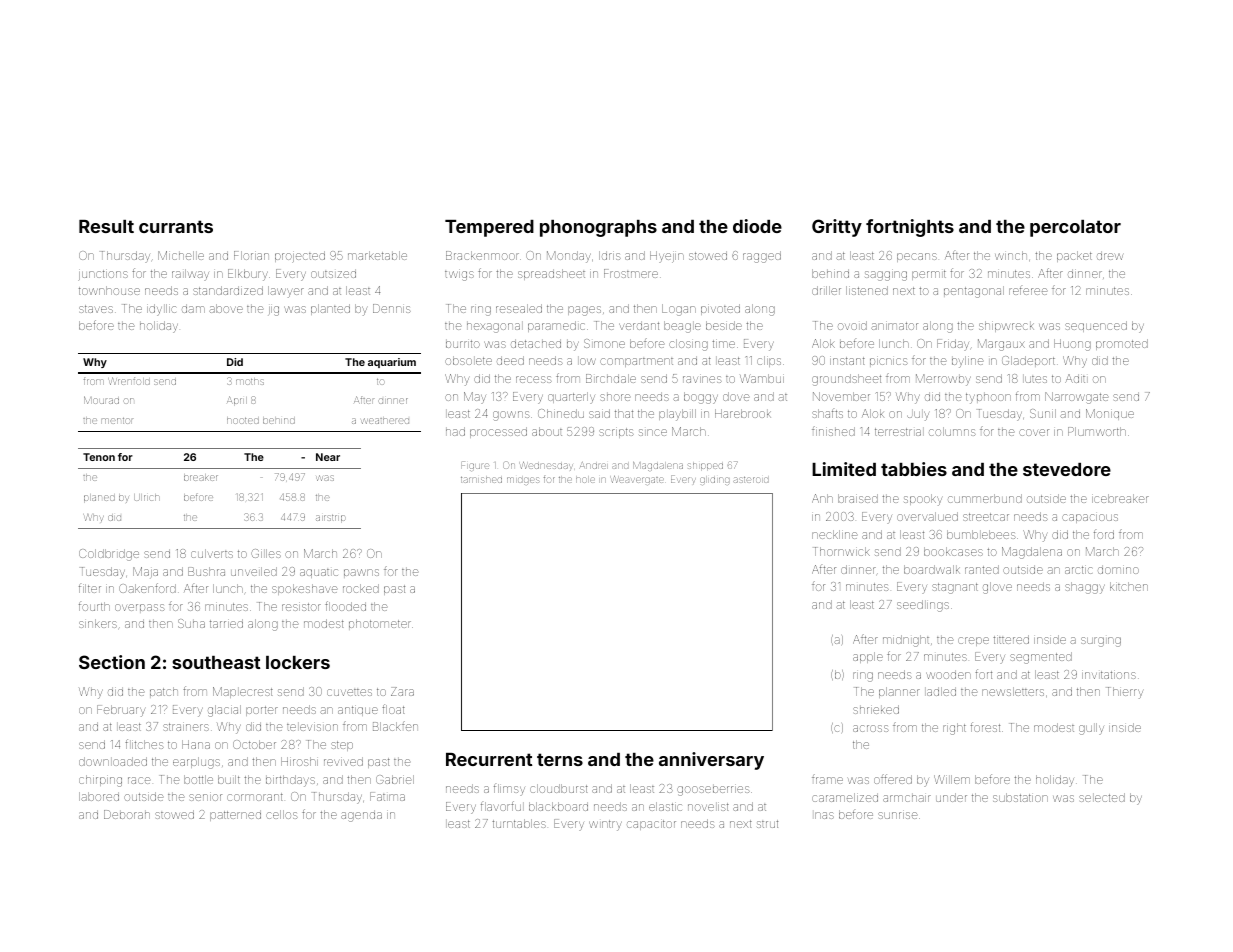 Image resolution: width=1233 pixels, height=952 pixels. What do you see at coordinates (301, 607) in the screenshot?
I see `resistor` at bounding box center [301, 607].
